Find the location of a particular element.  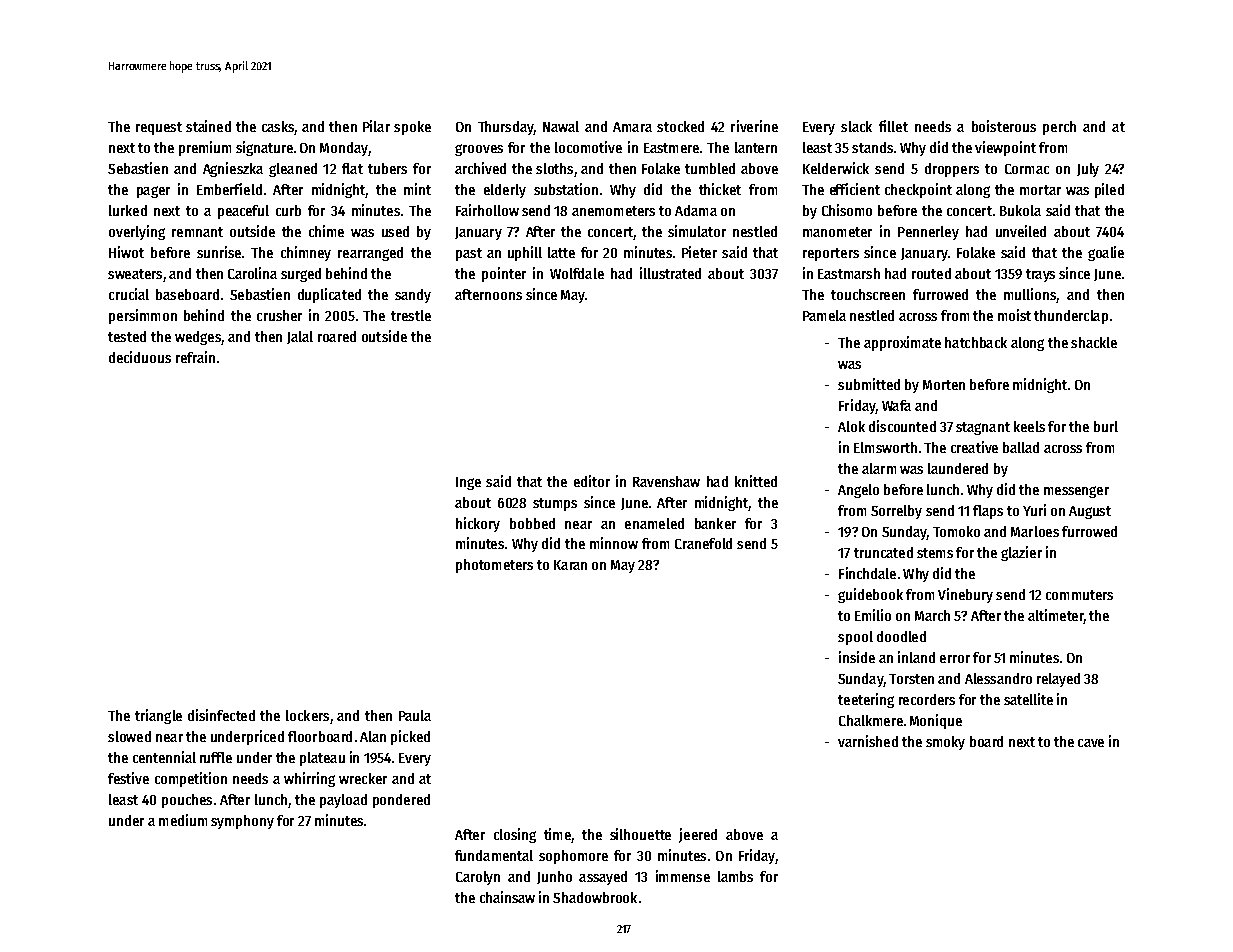

enameled is located at coordinates (654, 523).
